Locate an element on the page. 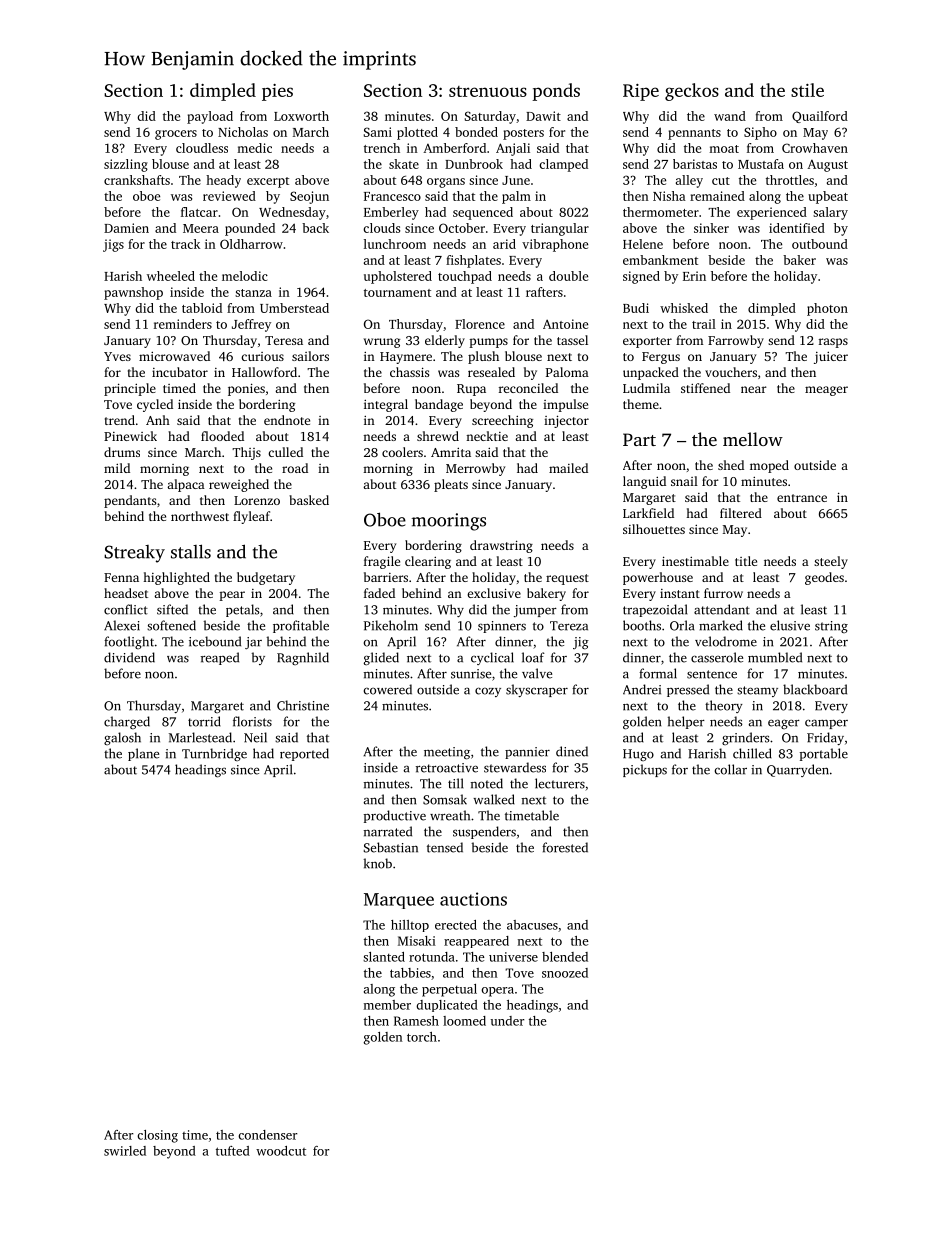 The height and width of the image is (1233, 952). sizzling is located at coordinates (126, 165).
